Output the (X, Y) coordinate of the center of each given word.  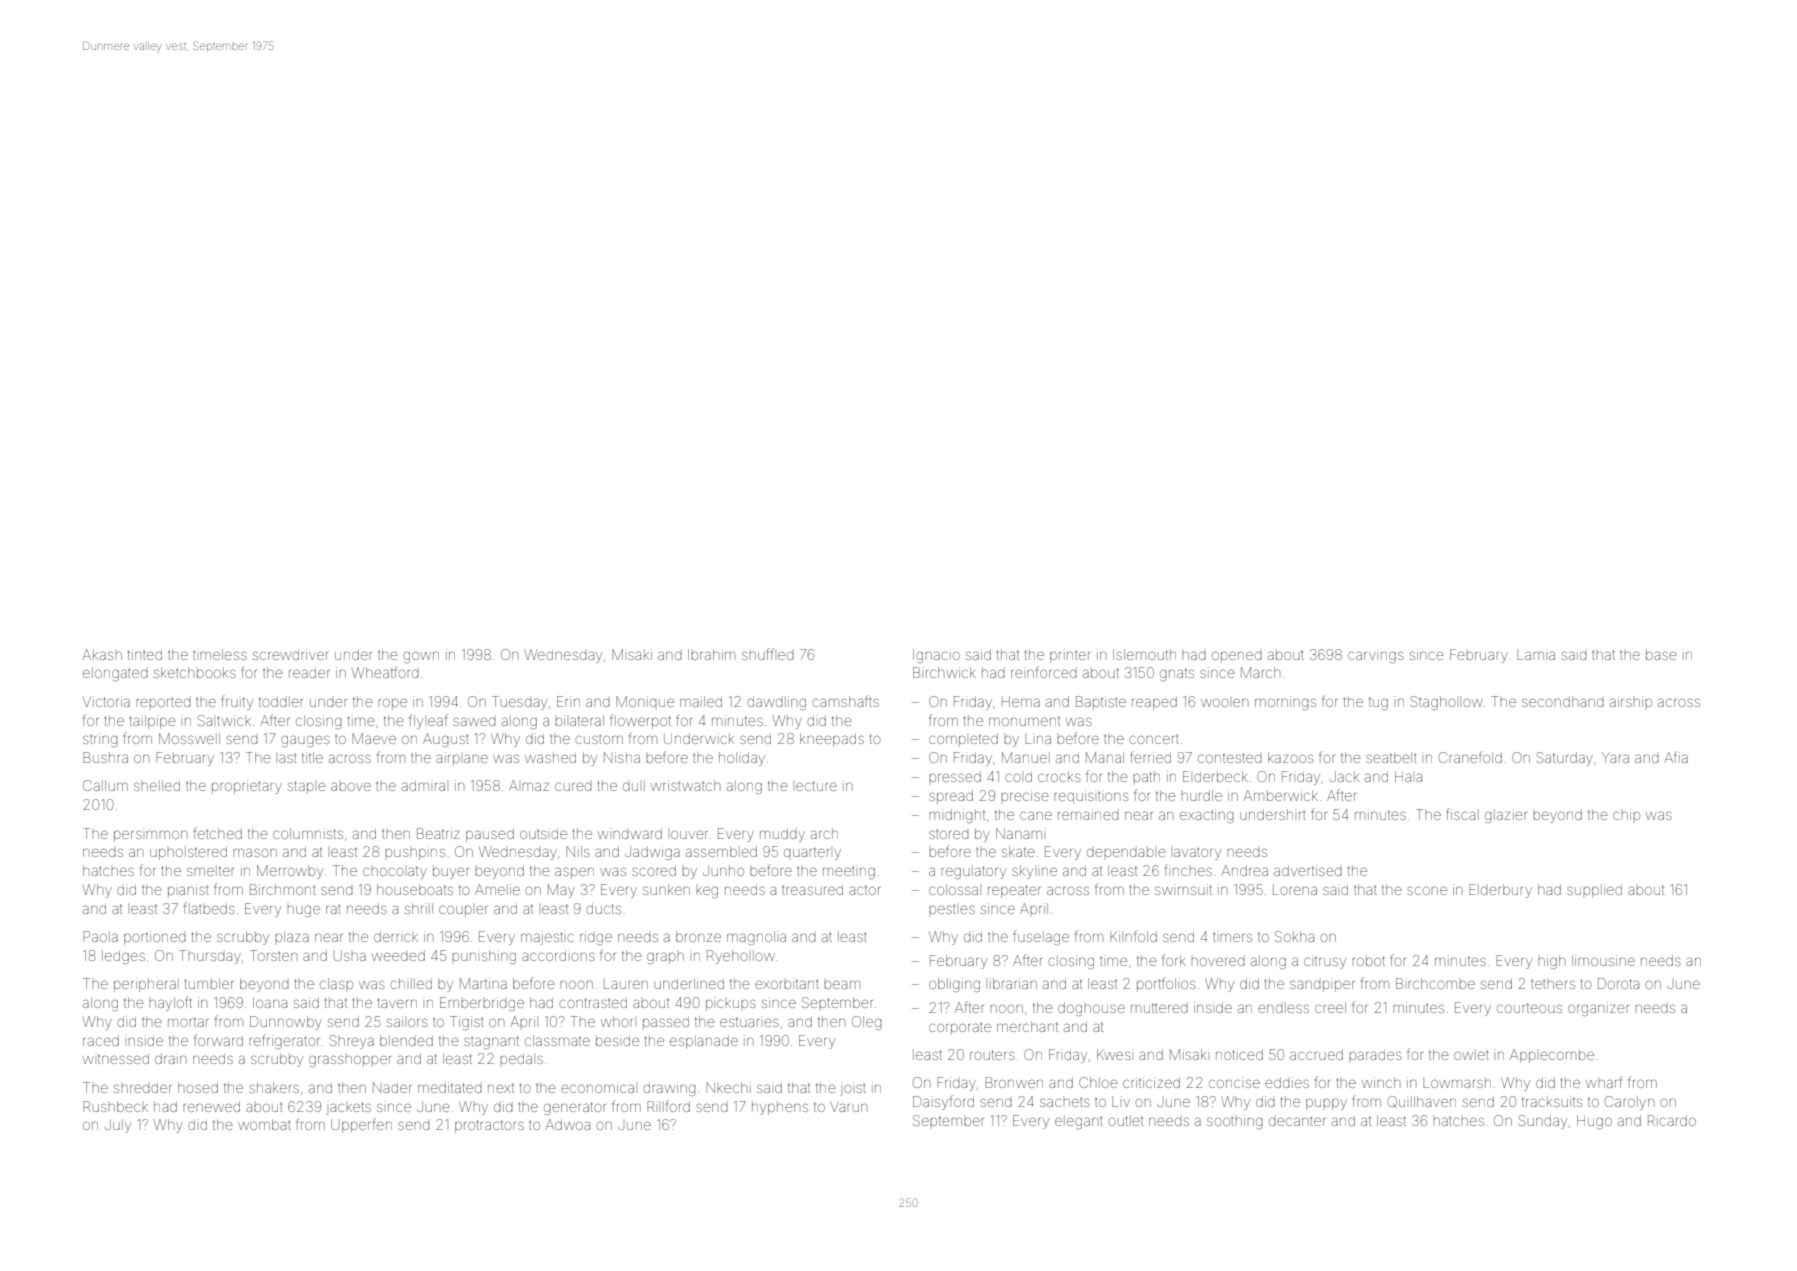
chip (1626, 814)
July (118, 1126)
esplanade (704, 1042)
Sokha (1294, 936)
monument (1024, 721)
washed (550, 757)
